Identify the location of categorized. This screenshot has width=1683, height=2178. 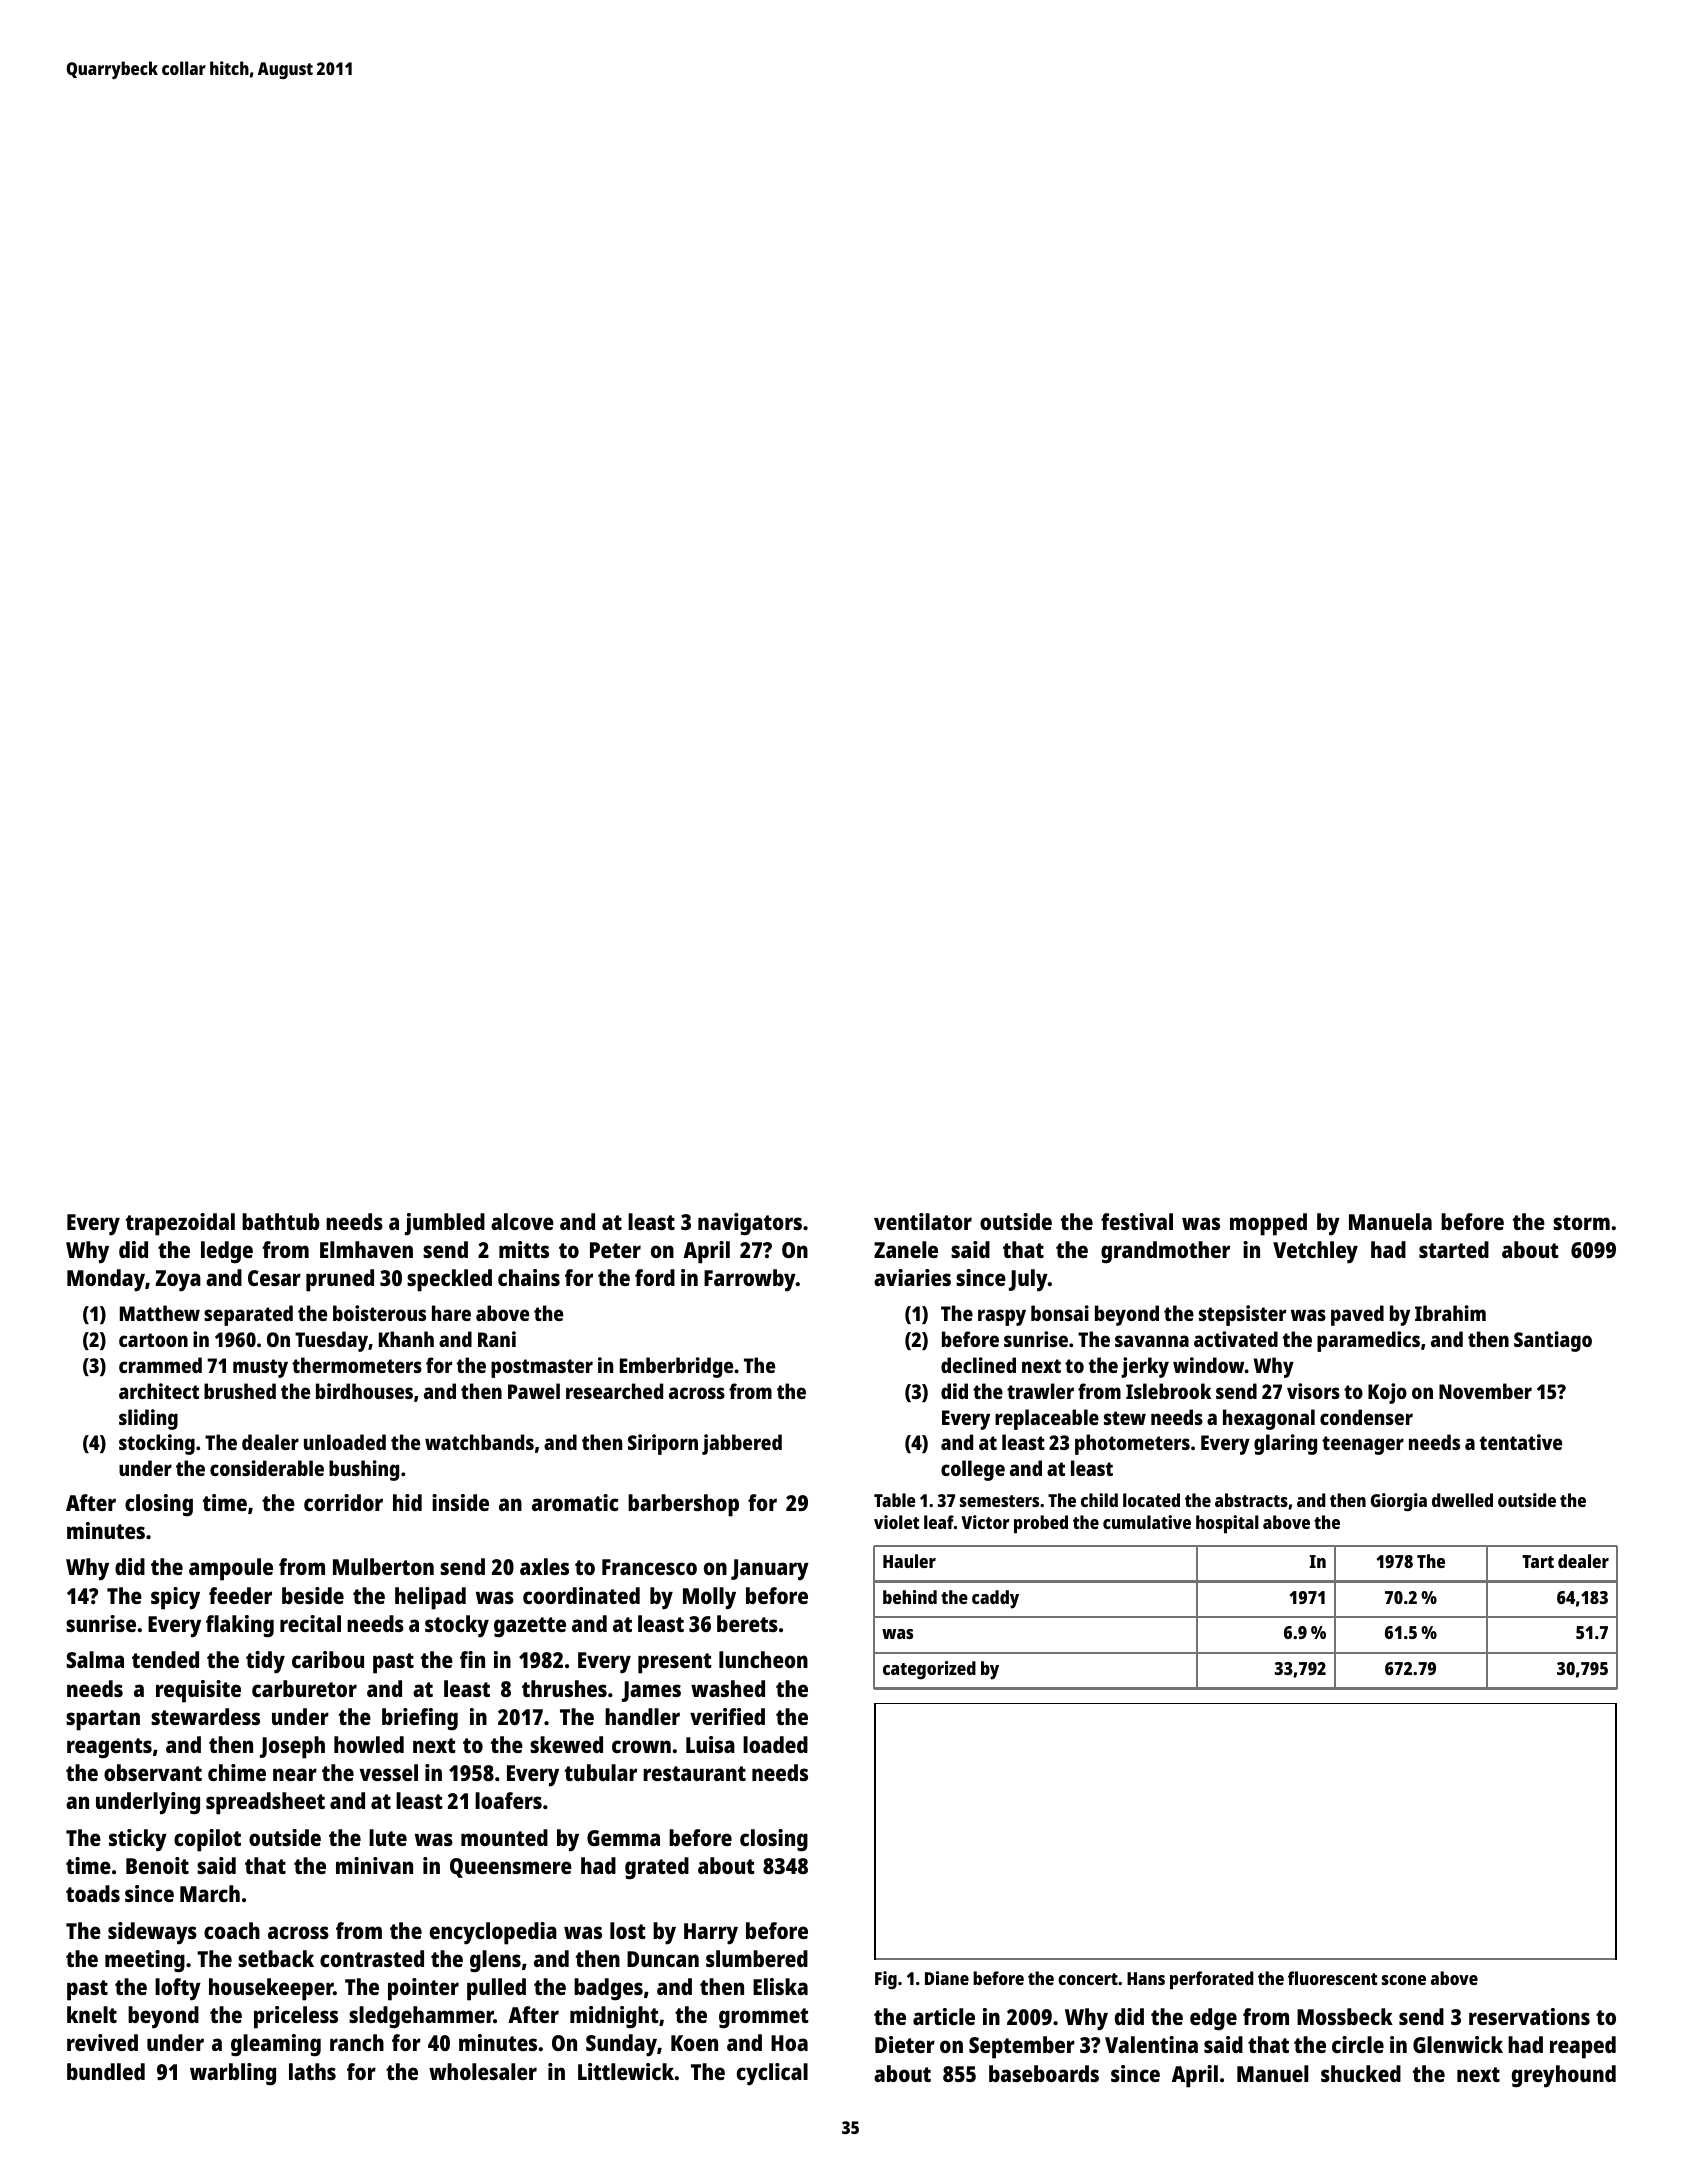
(929, 1670).
